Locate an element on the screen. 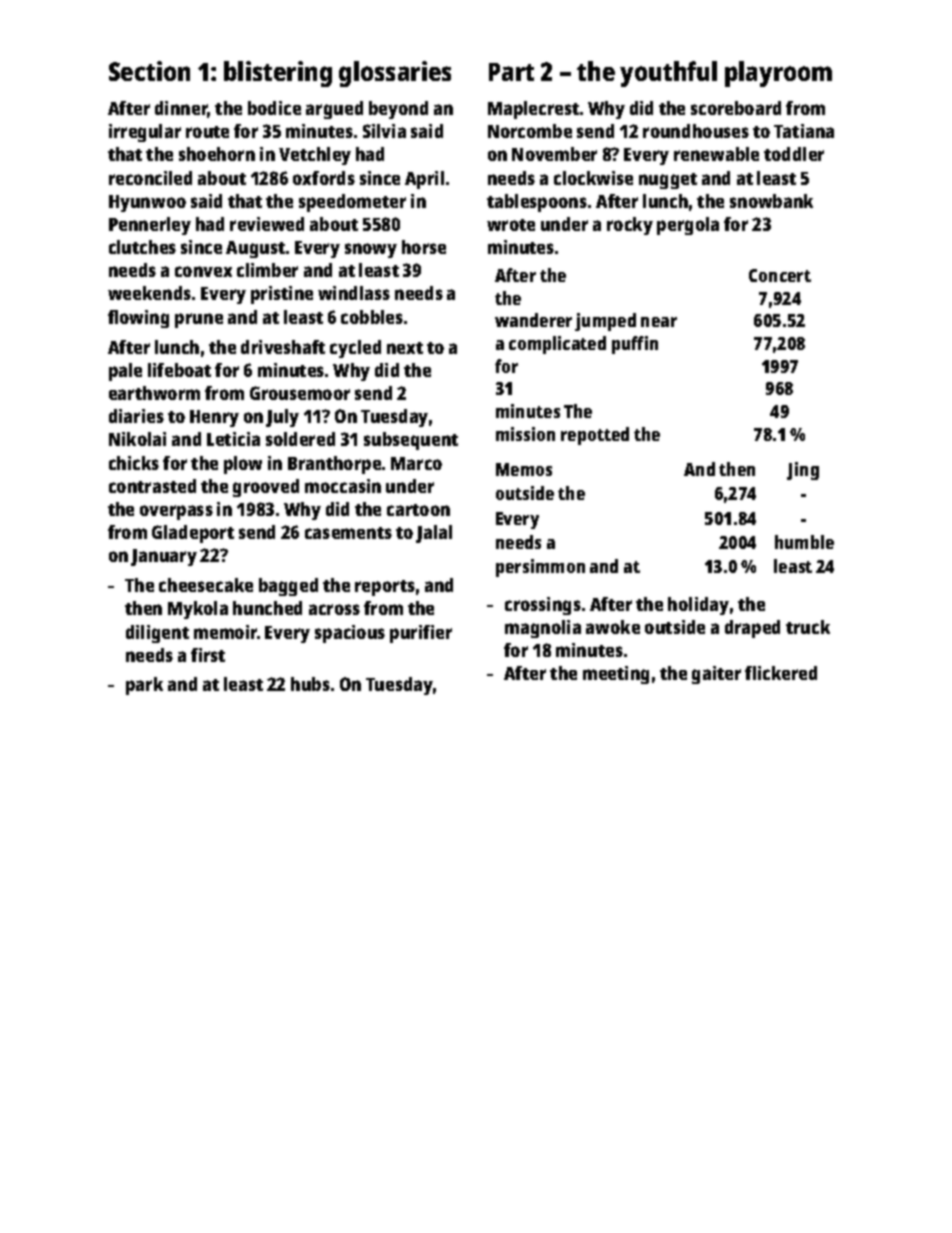 This screenshot has width=952, height=1233. humble is located at coordinates (804, 542).
